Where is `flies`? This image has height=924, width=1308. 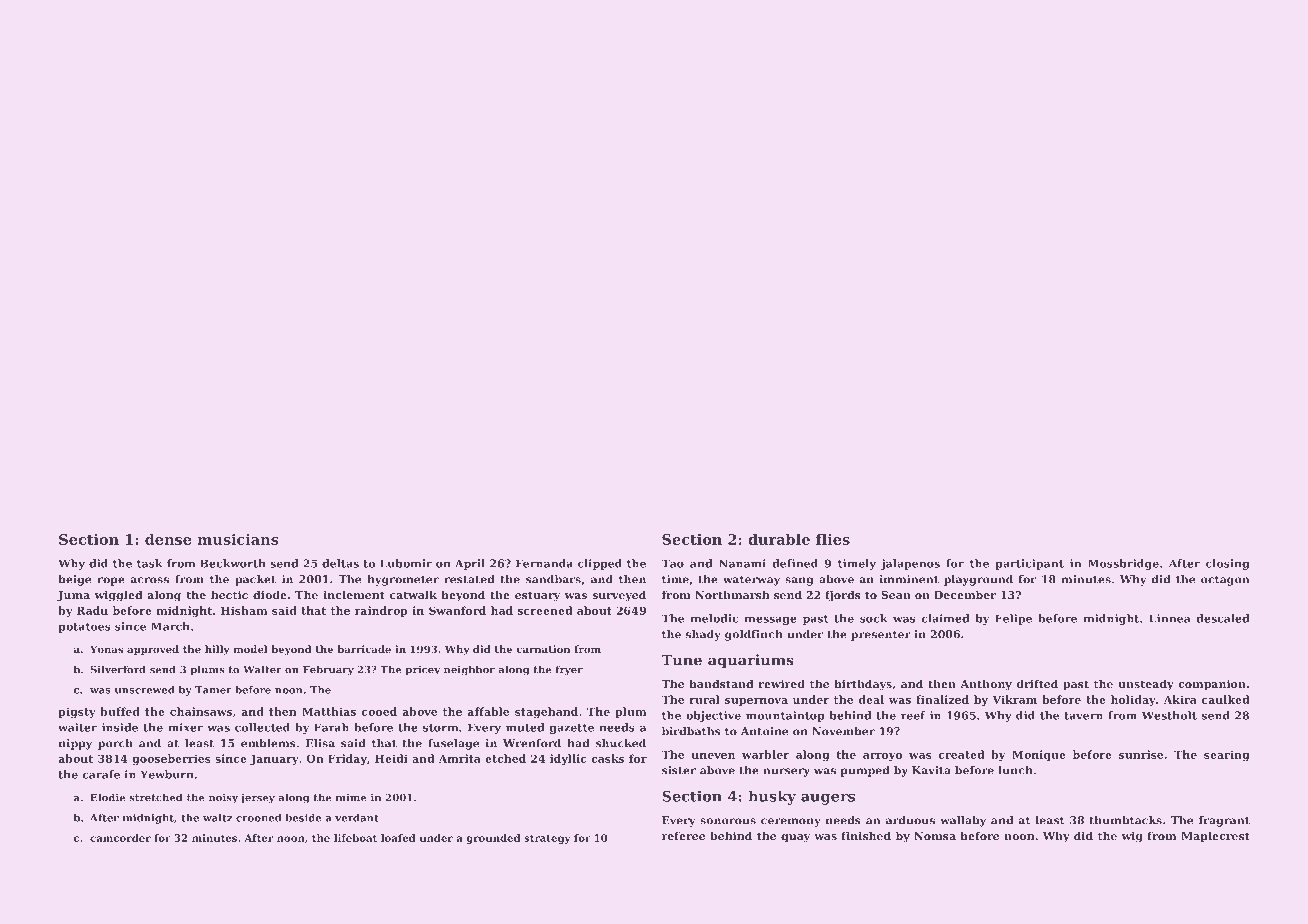
flies is located at coordinates (833, 539).
